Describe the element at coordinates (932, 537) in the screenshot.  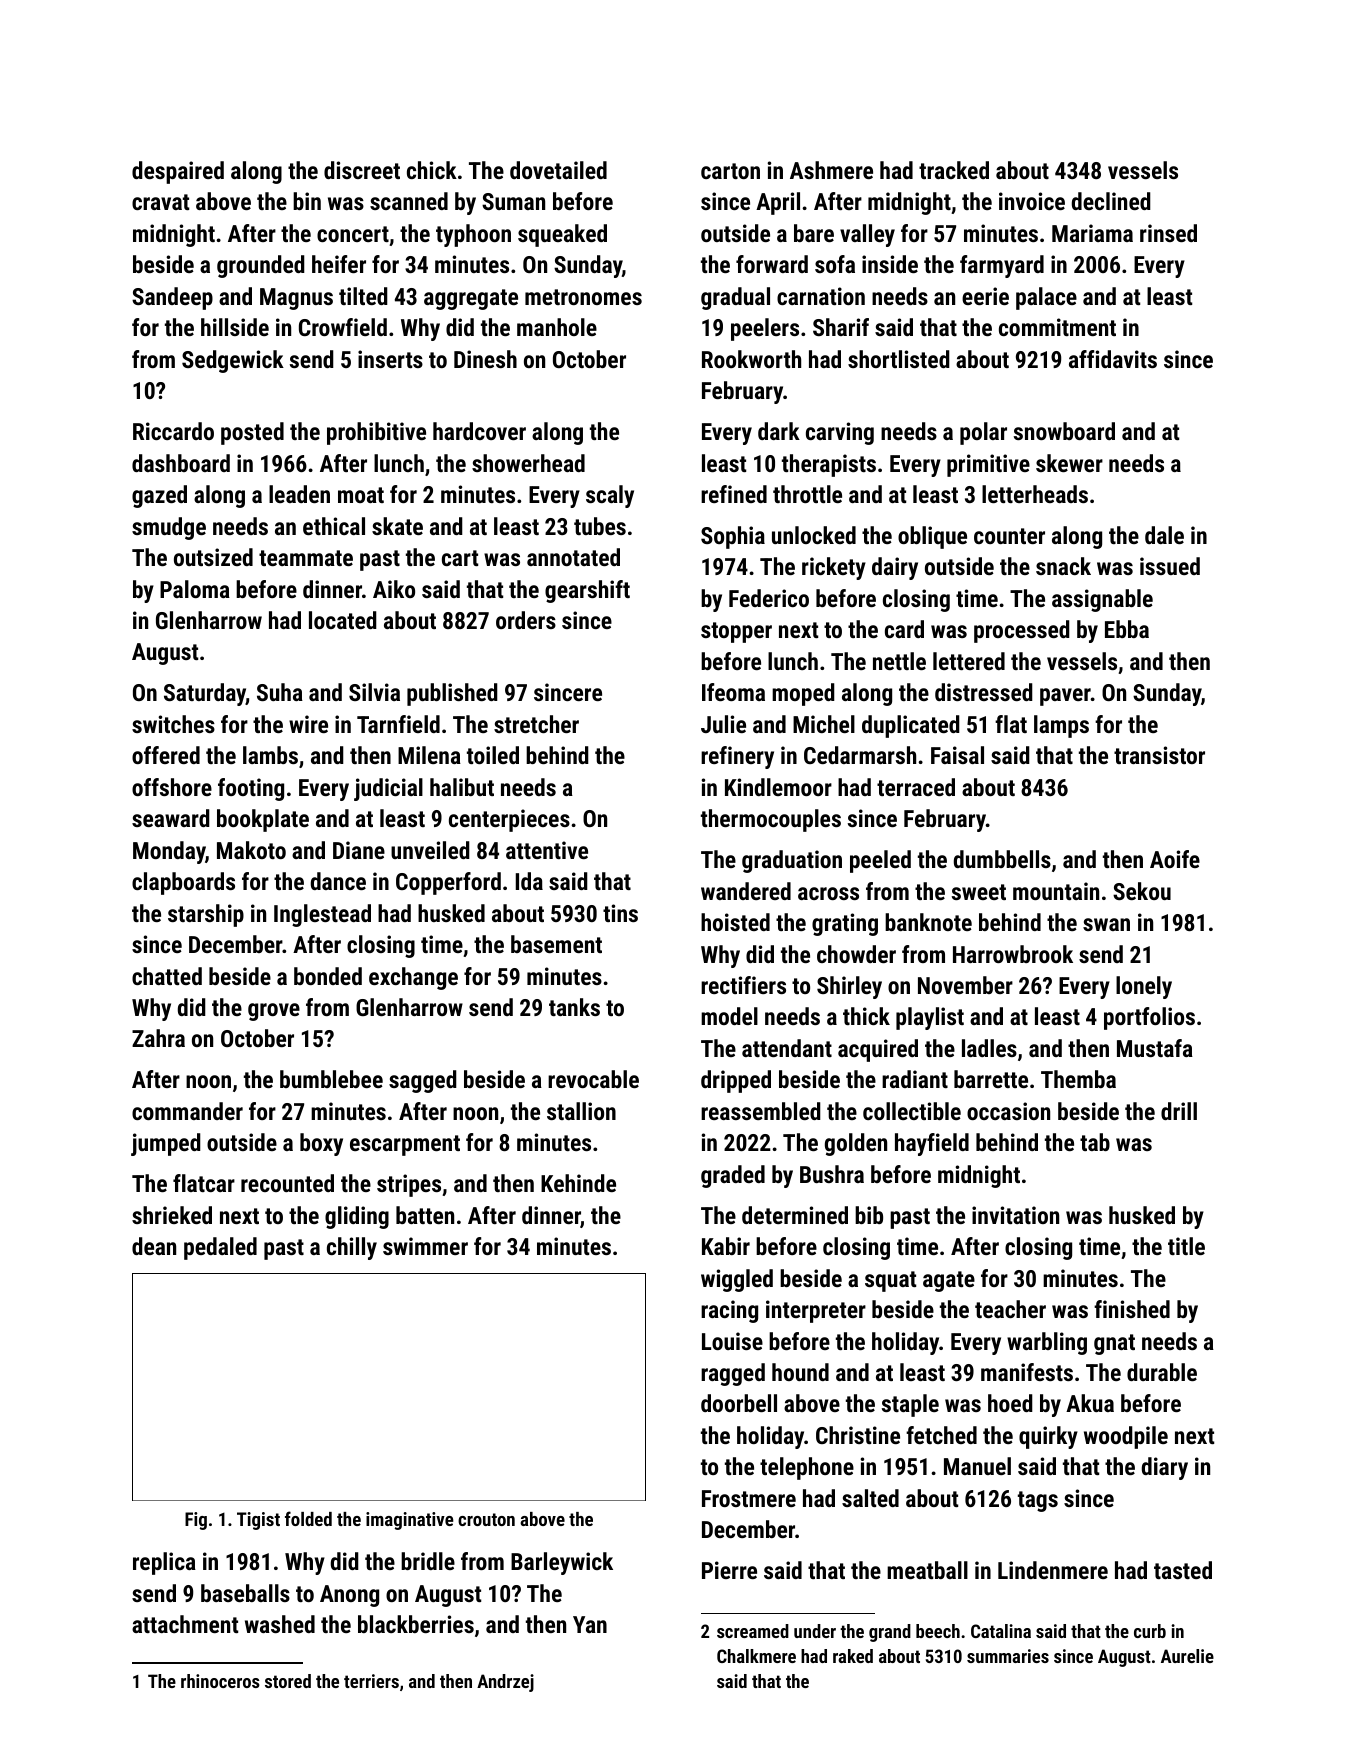
I see `oblique` at that location.
